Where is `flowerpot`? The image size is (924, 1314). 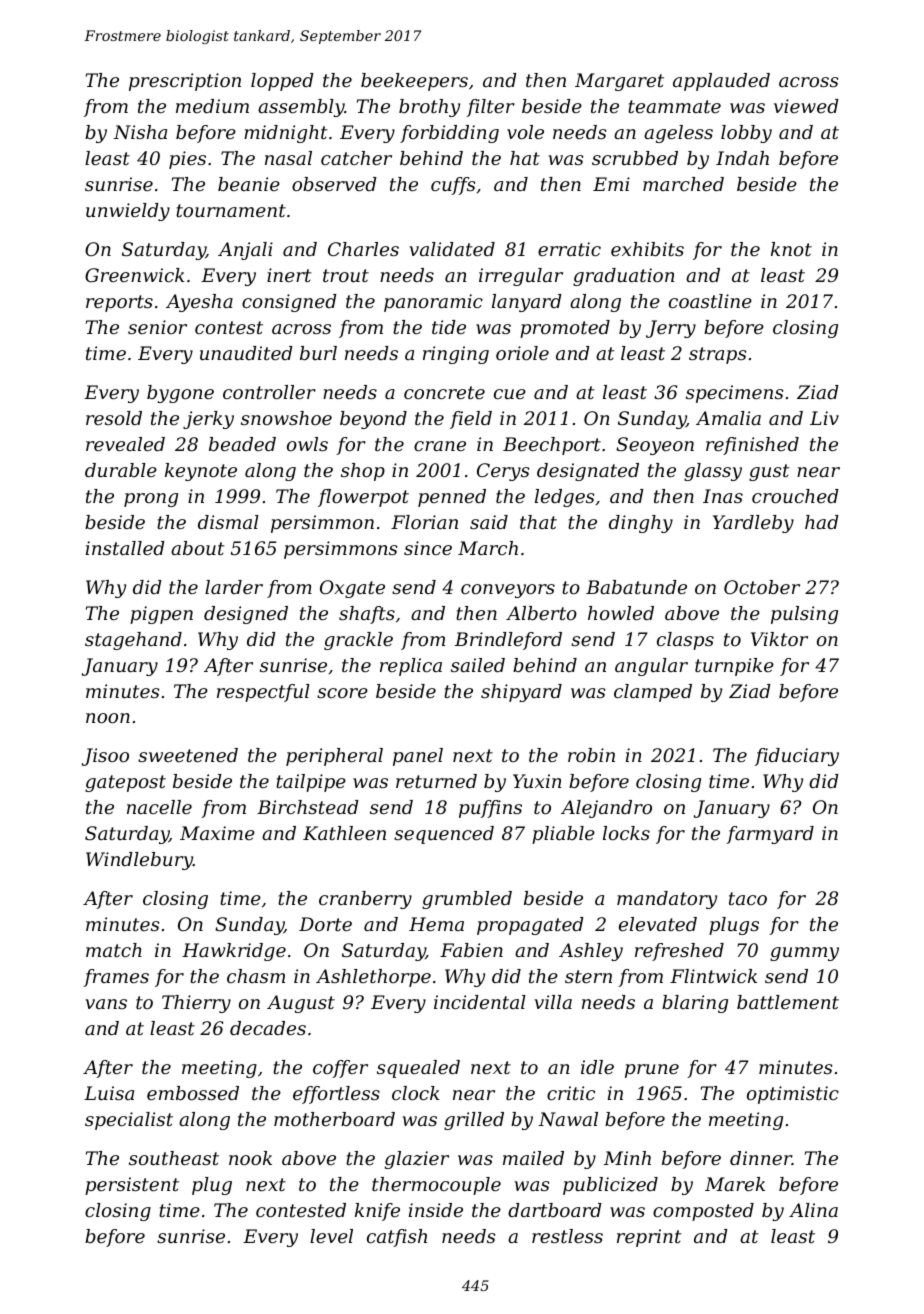 flowerpot is located at coordinates (363, 498).
